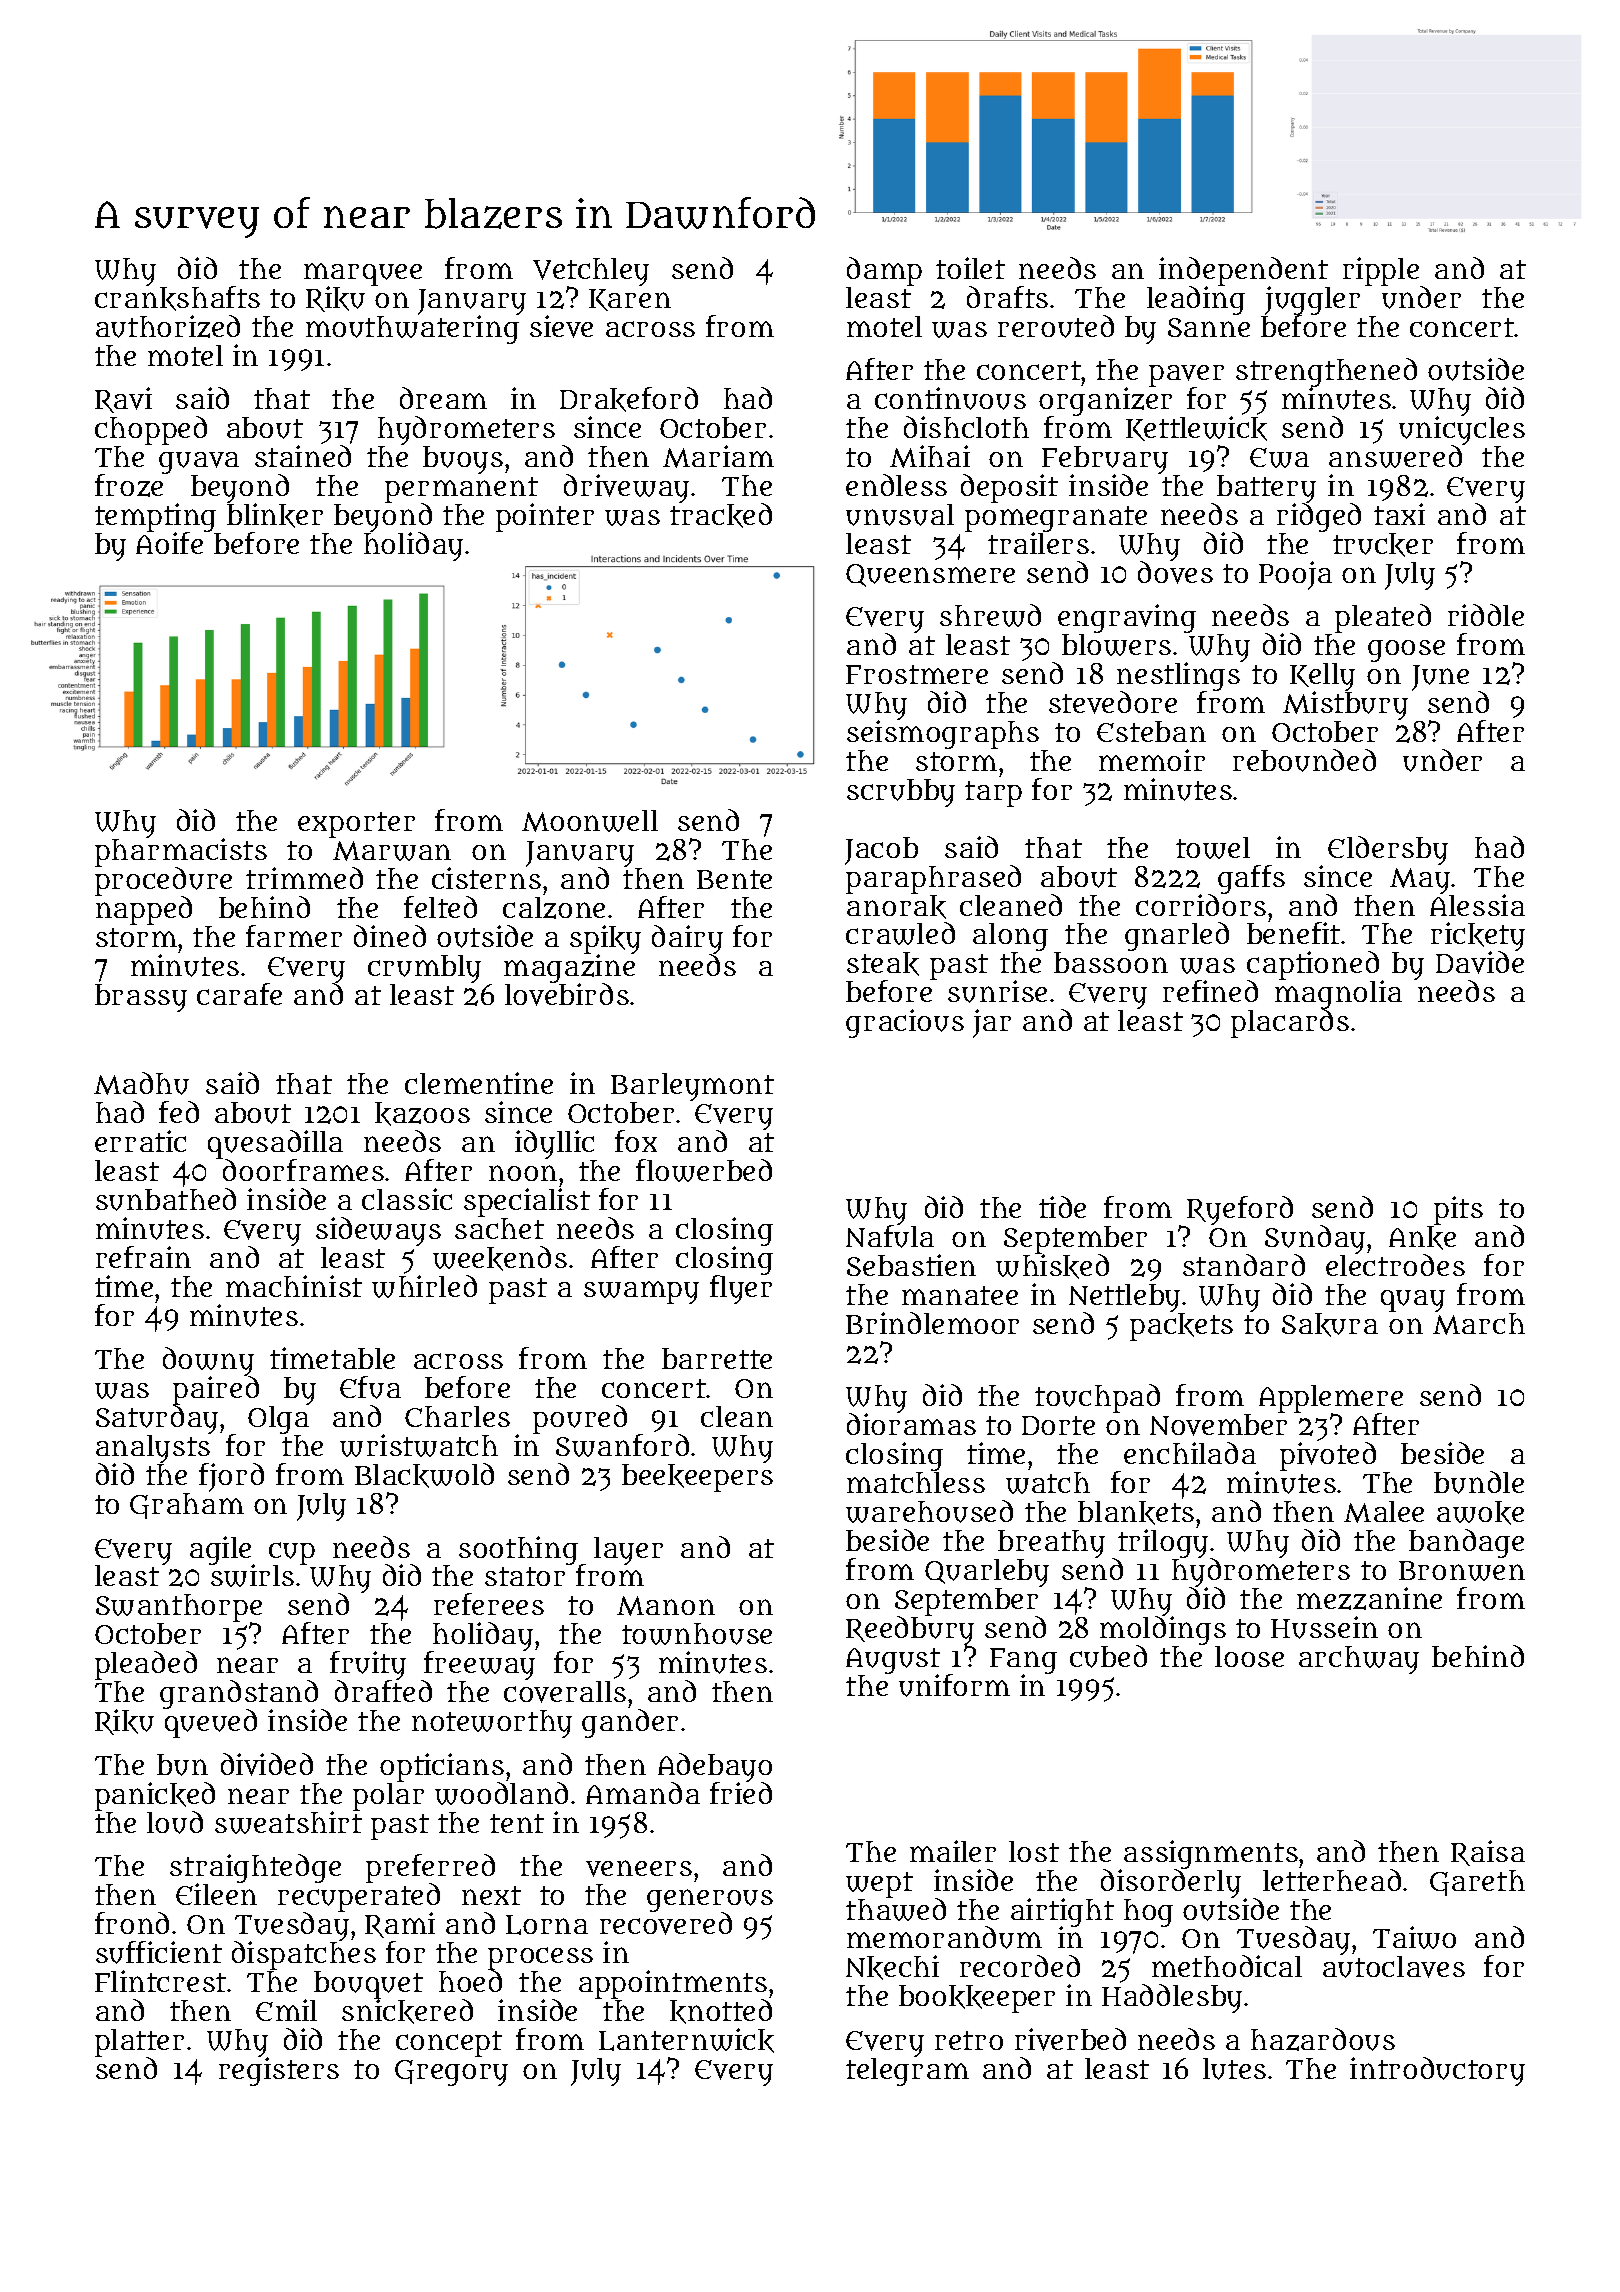 The image size is (1620, 2292). What do you see at coordinates (363, 274) in the page?
I see `marquee` at bounding box center [363, 274].
